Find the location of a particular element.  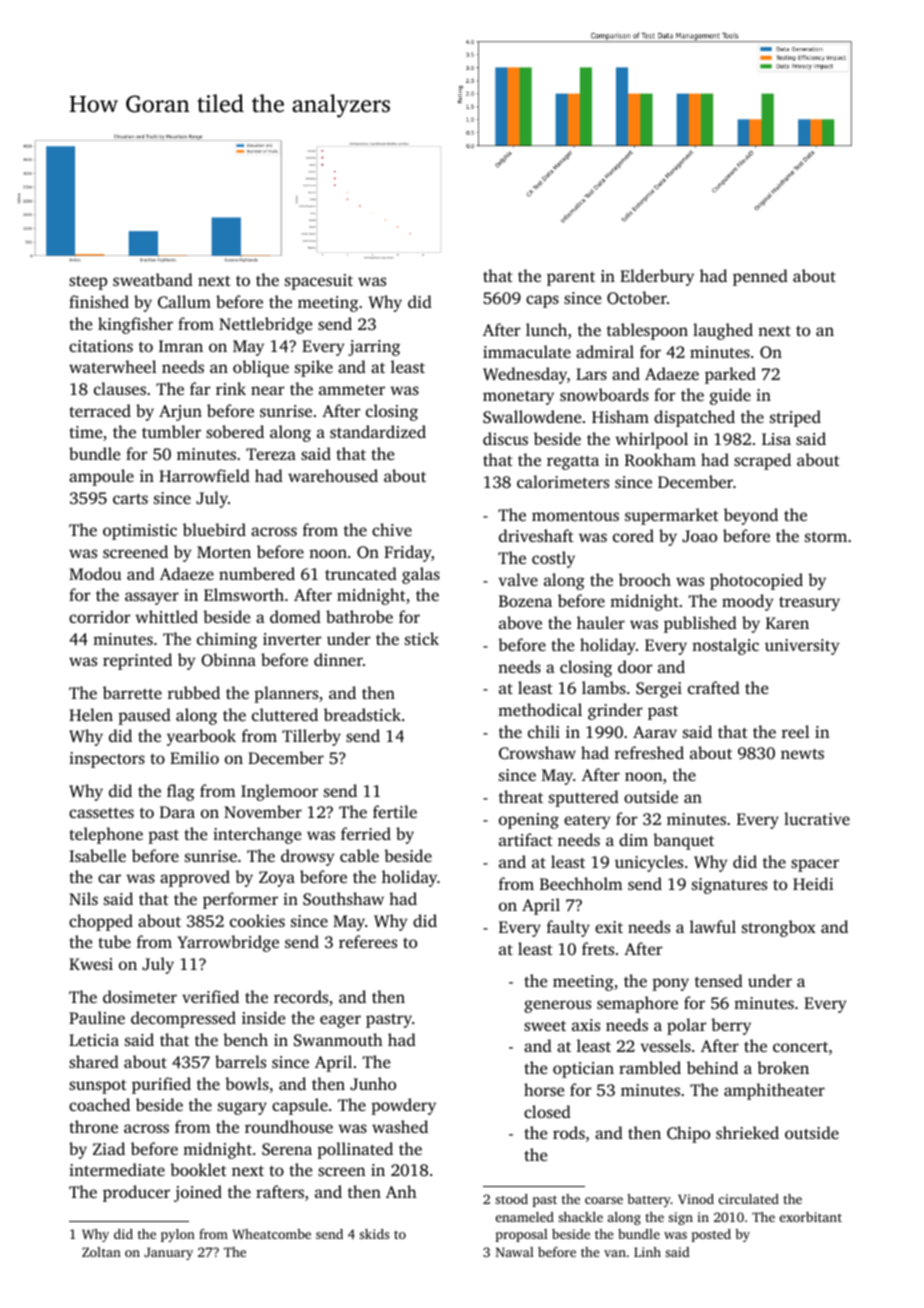

Ziad is located at coordinates (109, 1148).
